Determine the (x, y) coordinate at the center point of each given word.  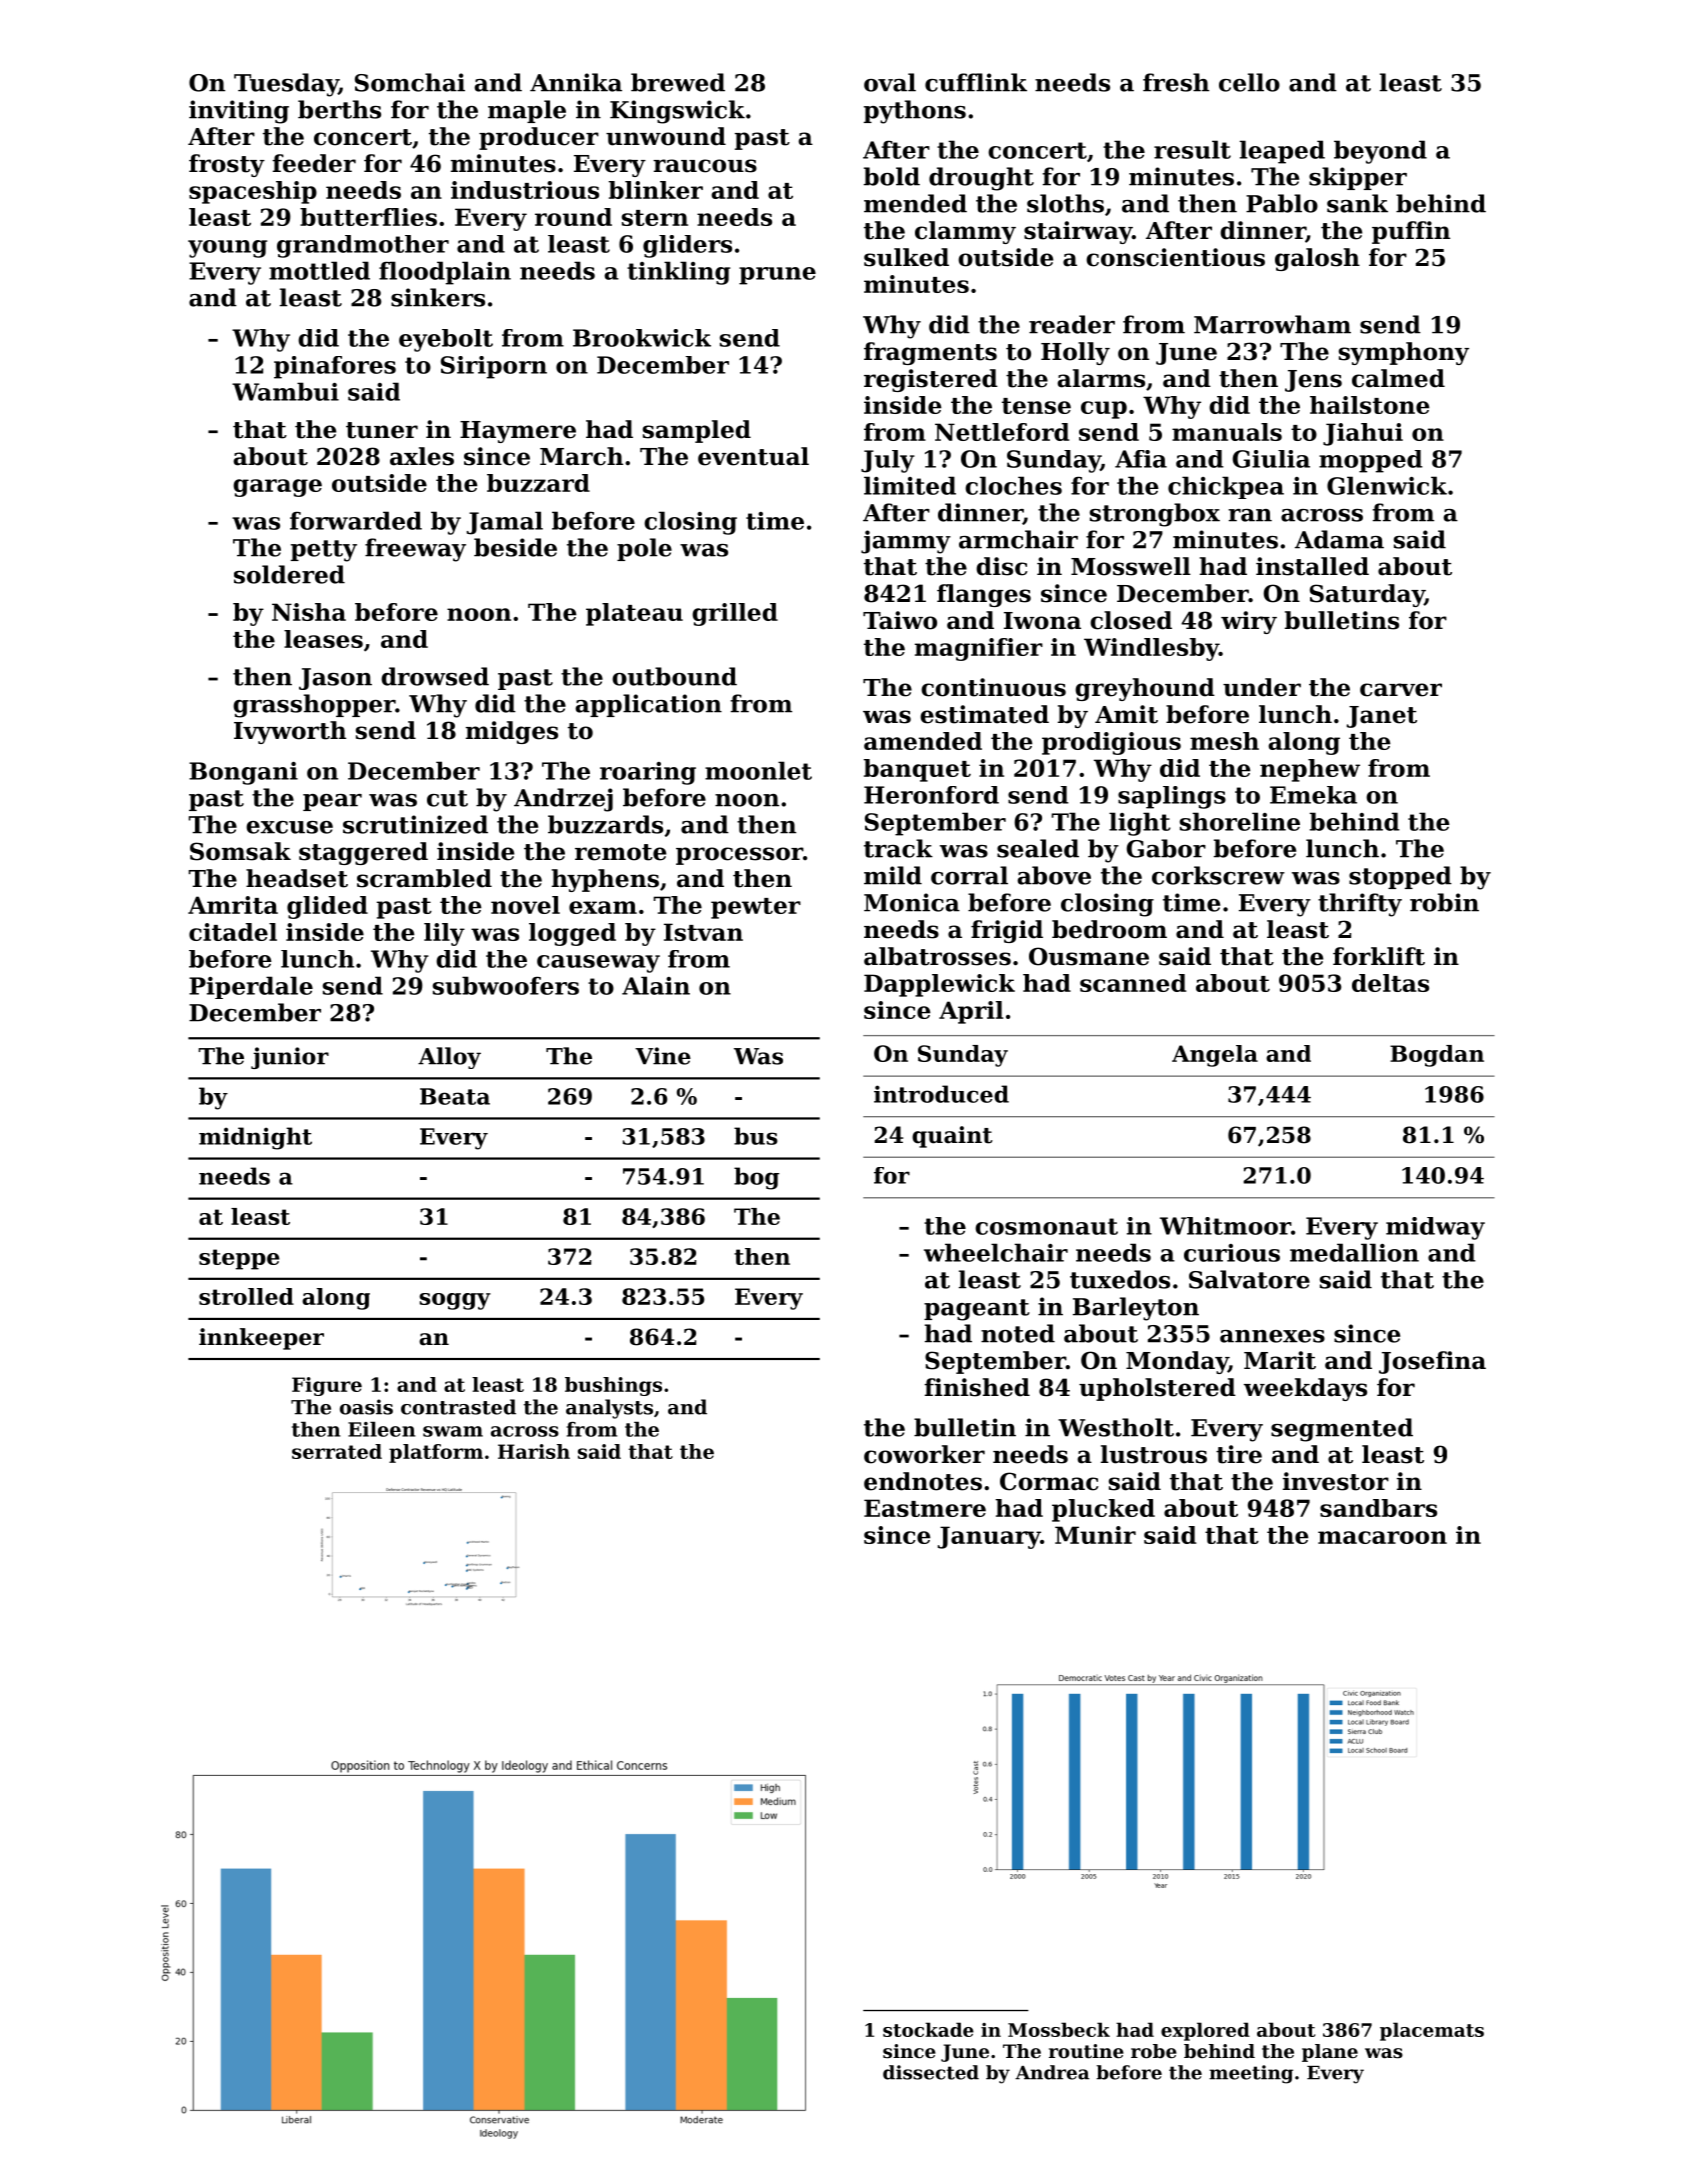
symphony (1404, 353)
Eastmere (925, 1508)
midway (1435, 1228)
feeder (314, 163)
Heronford (931, 795)
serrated (337, 1451)
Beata (455, 1096)
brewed (678, 82)
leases (323, 639)
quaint (952, 1137)
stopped (1400, 877)
